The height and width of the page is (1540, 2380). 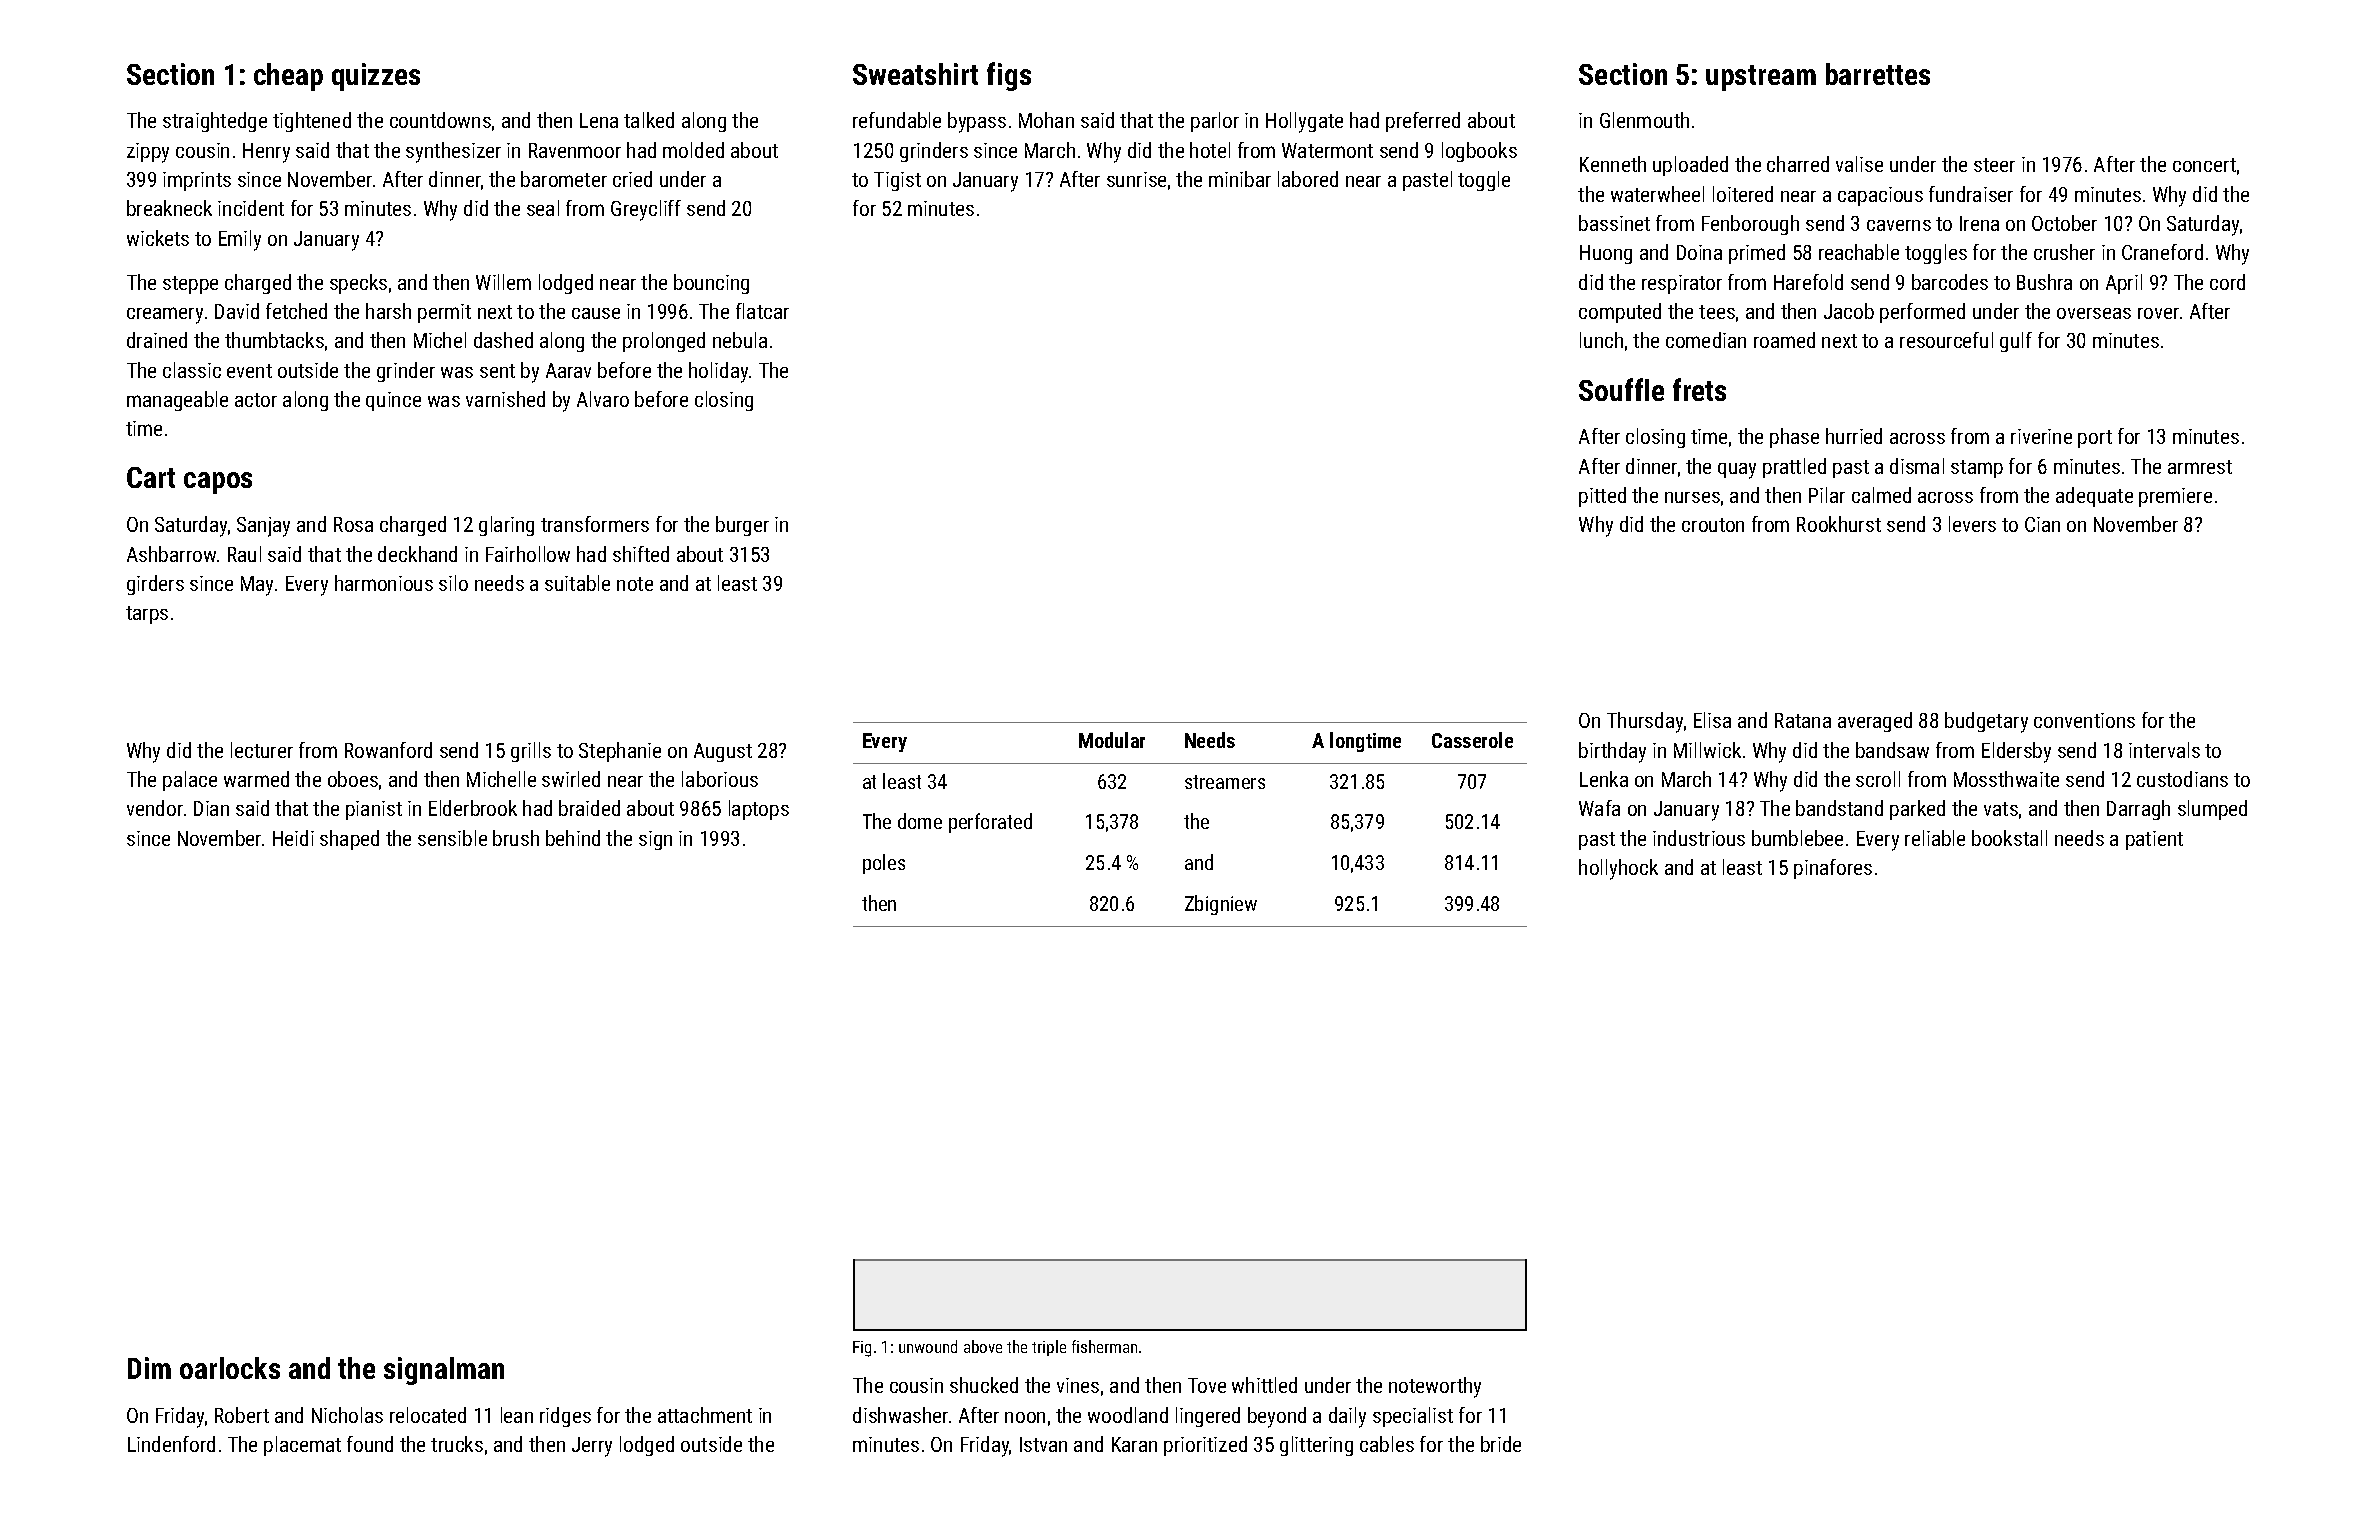 I want to click on poles, so click(x=884, y=864).
